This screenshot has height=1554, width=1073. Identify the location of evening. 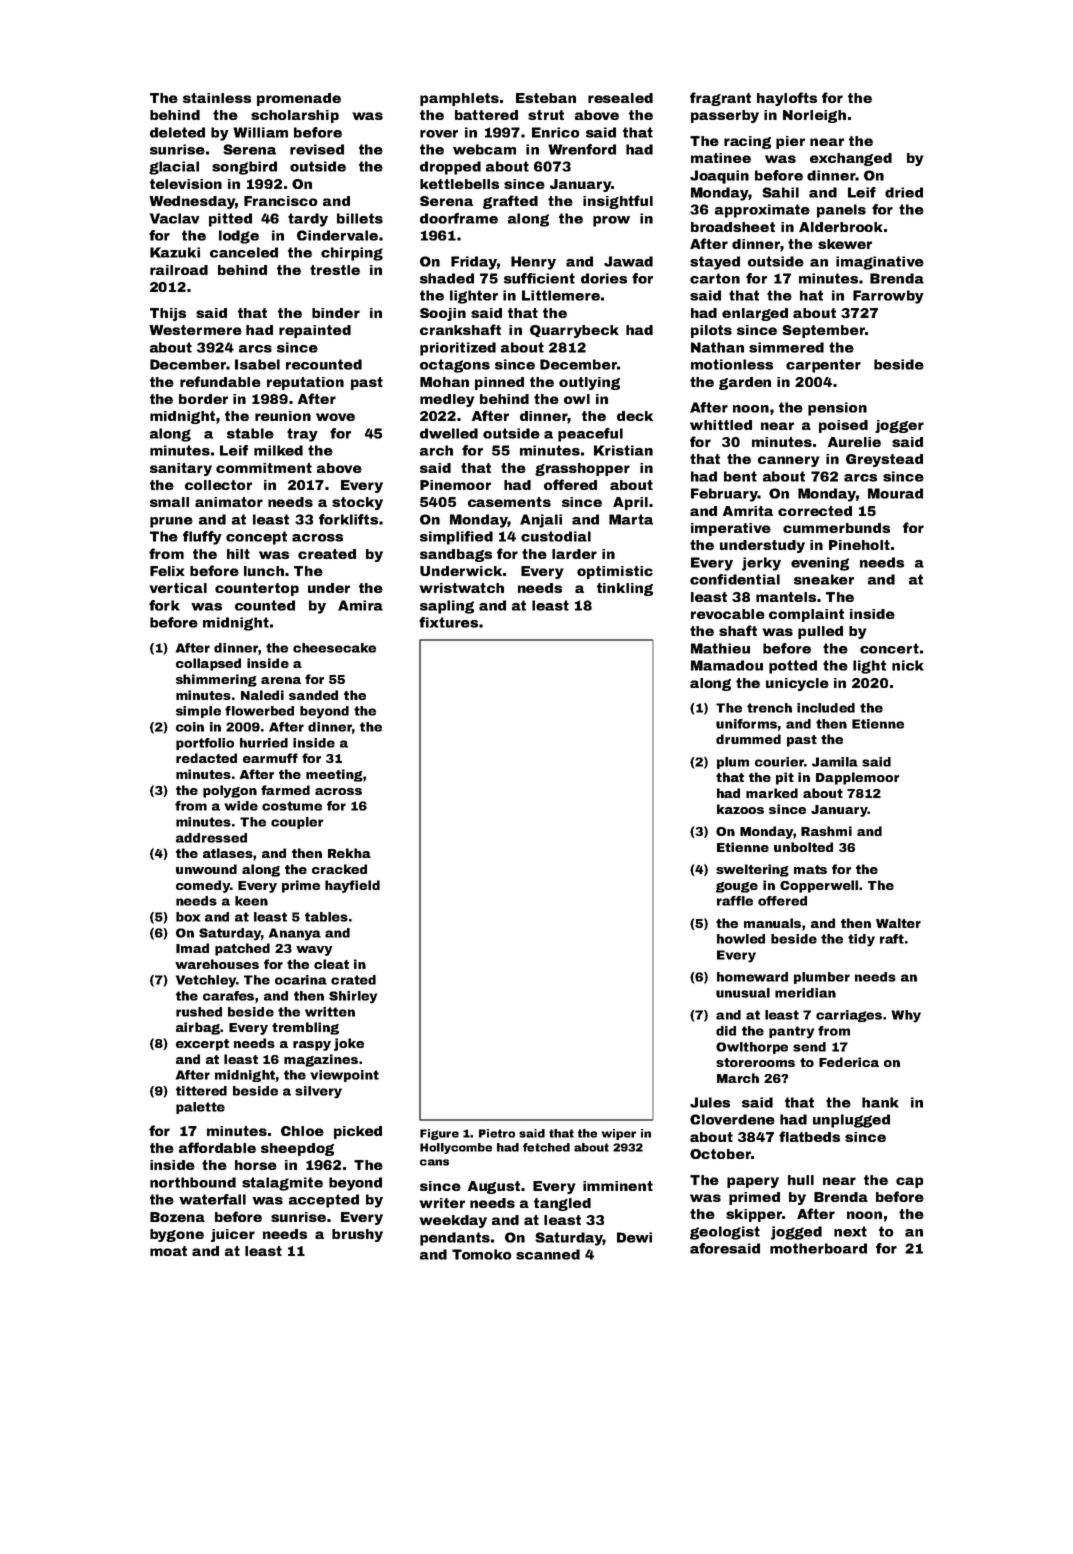
(820, 564).
